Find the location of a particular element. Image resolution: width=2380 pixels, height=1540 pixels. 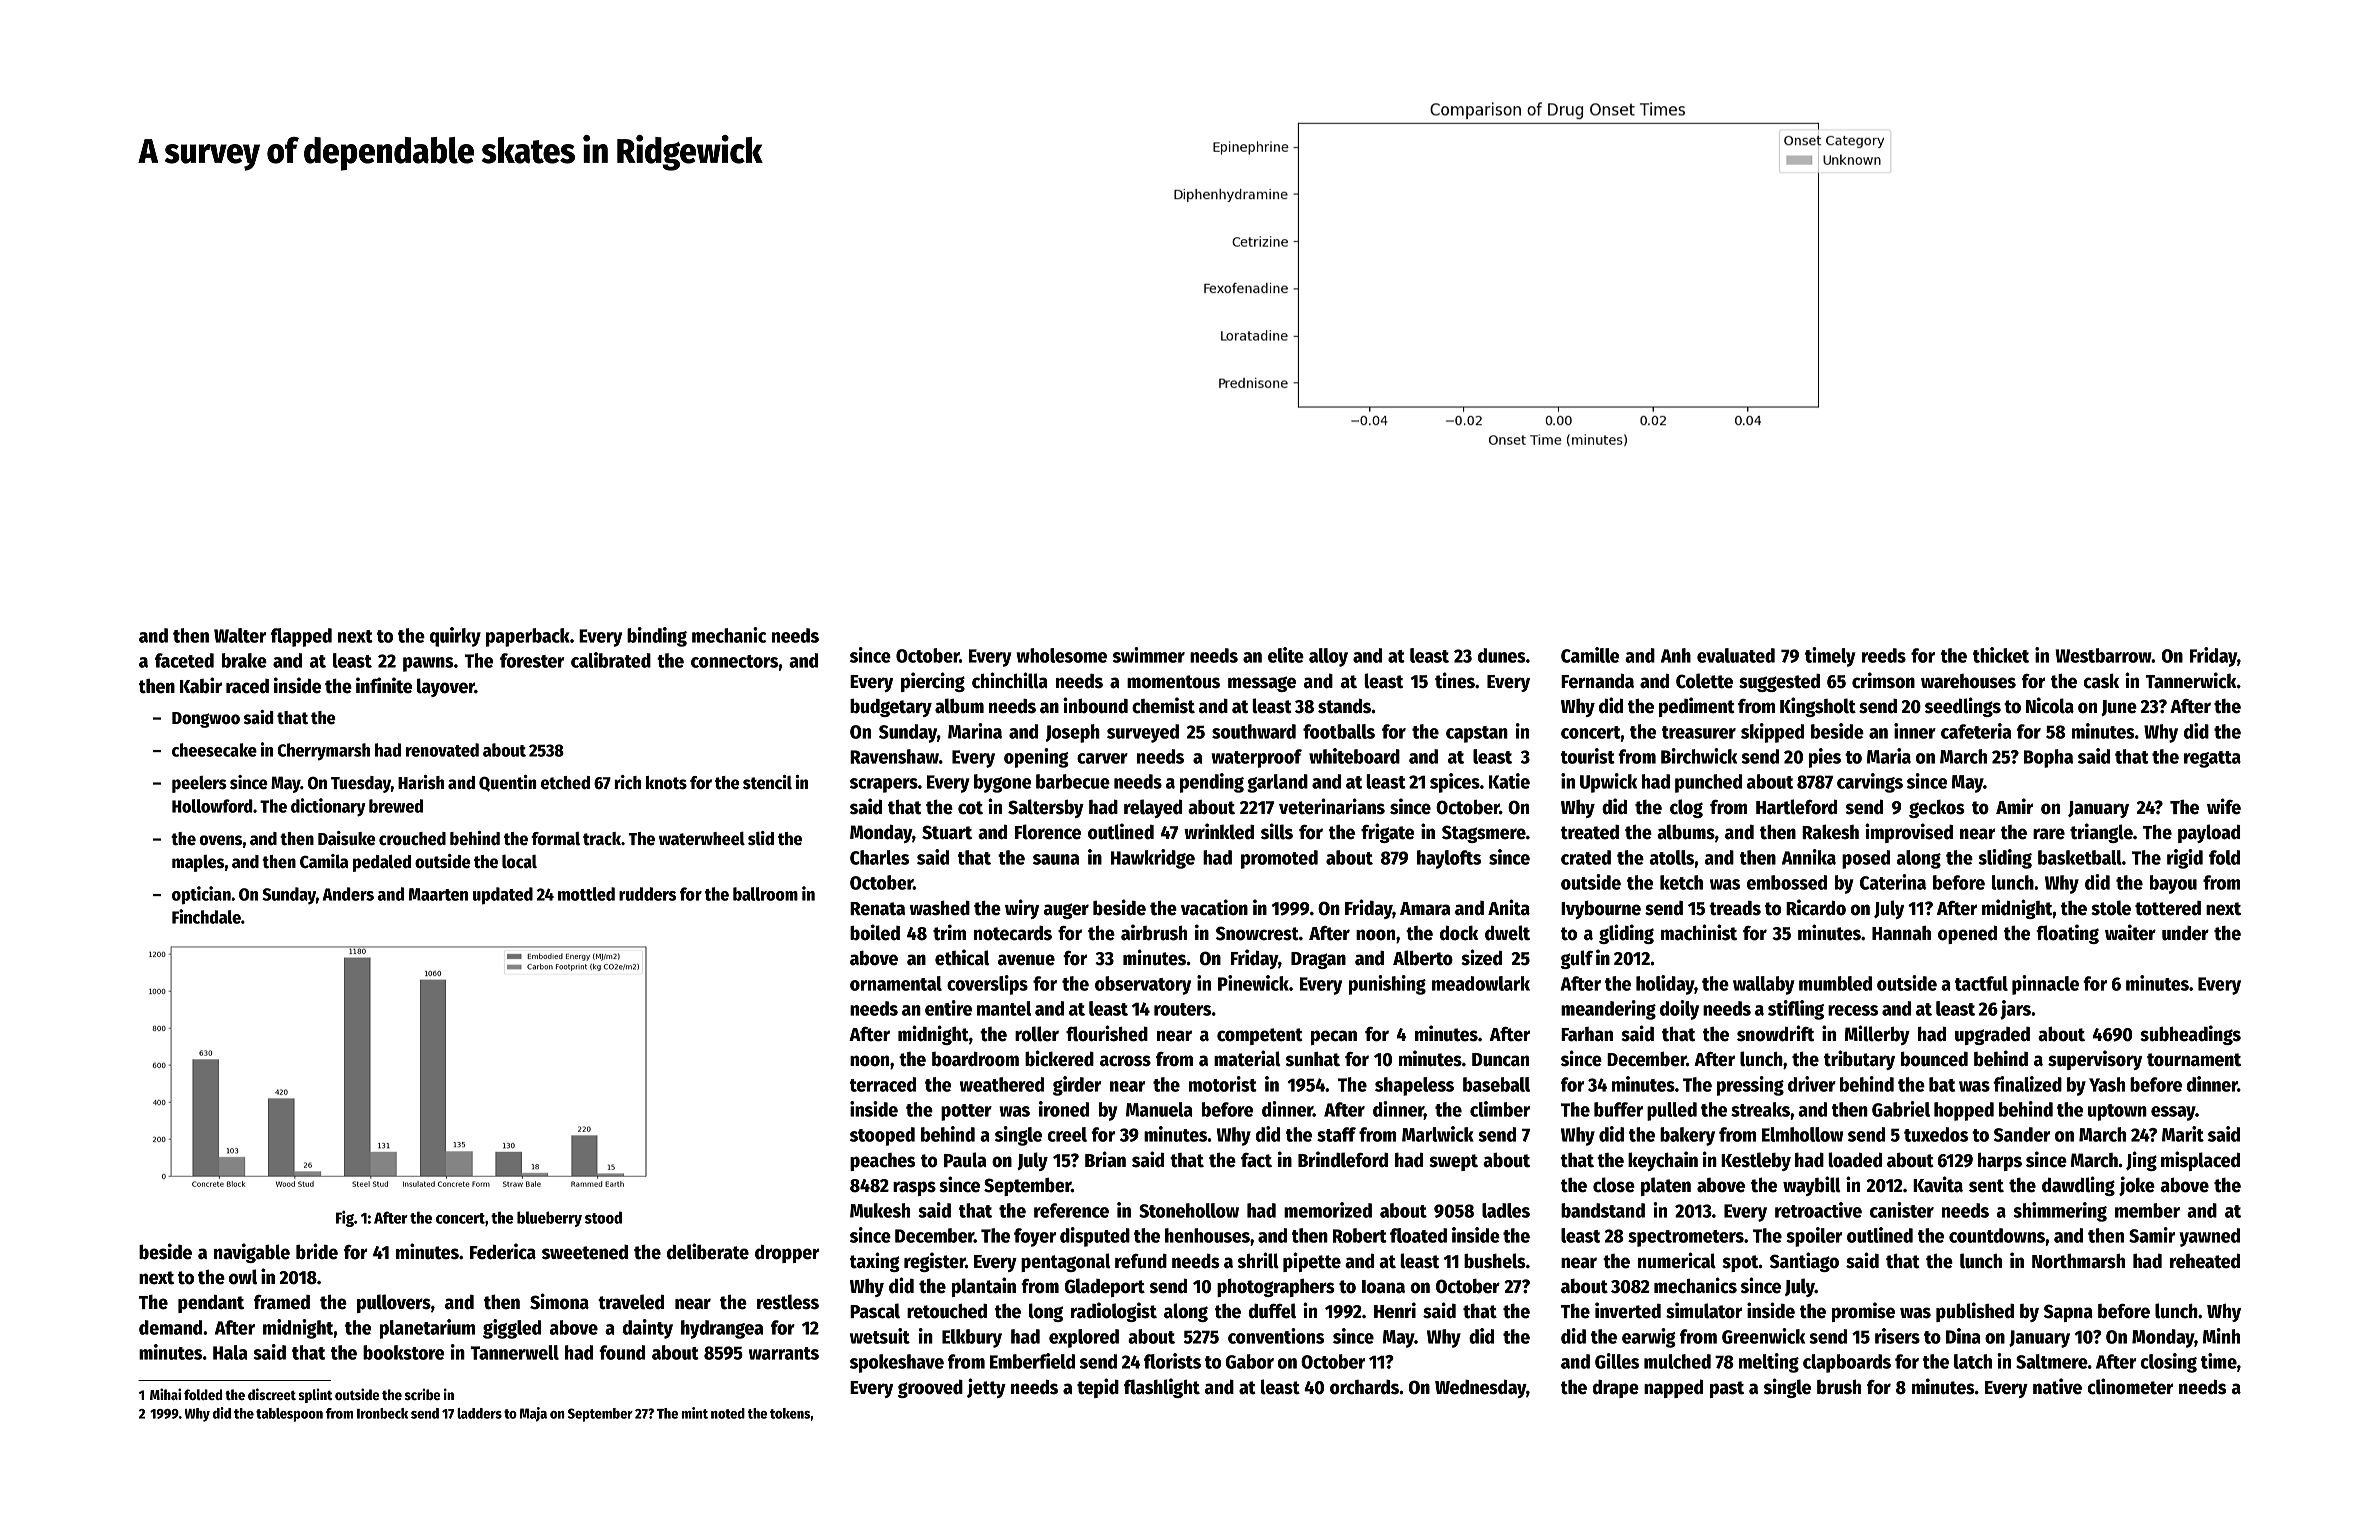

Maria is located at coordinates (1889, 756).
